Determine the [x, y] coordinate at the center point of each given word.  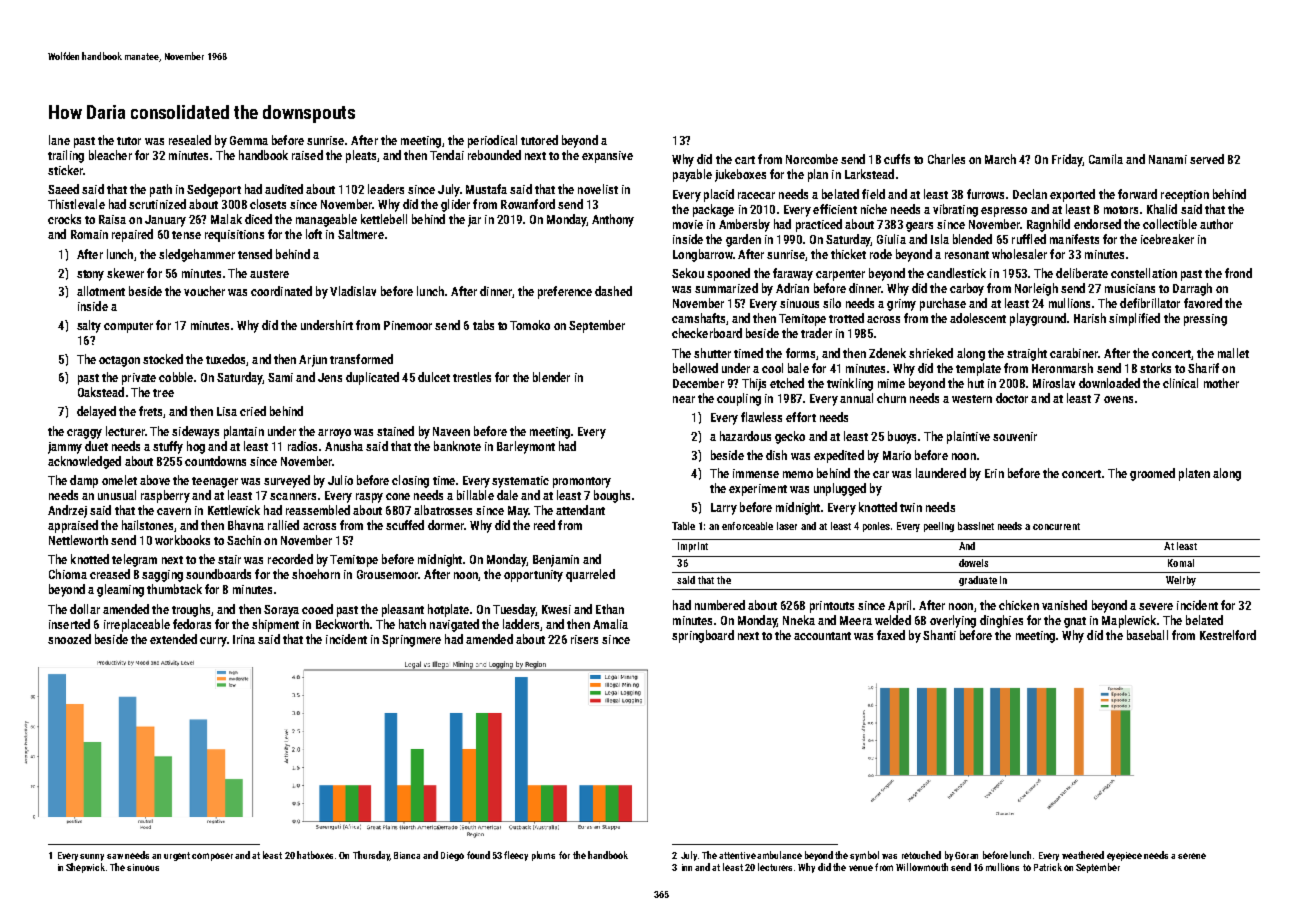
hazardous [745, 436]
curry [213, 642]
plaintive [968, 437]
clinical [1180, 383]
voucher [204, 291]
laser [787, 526]
